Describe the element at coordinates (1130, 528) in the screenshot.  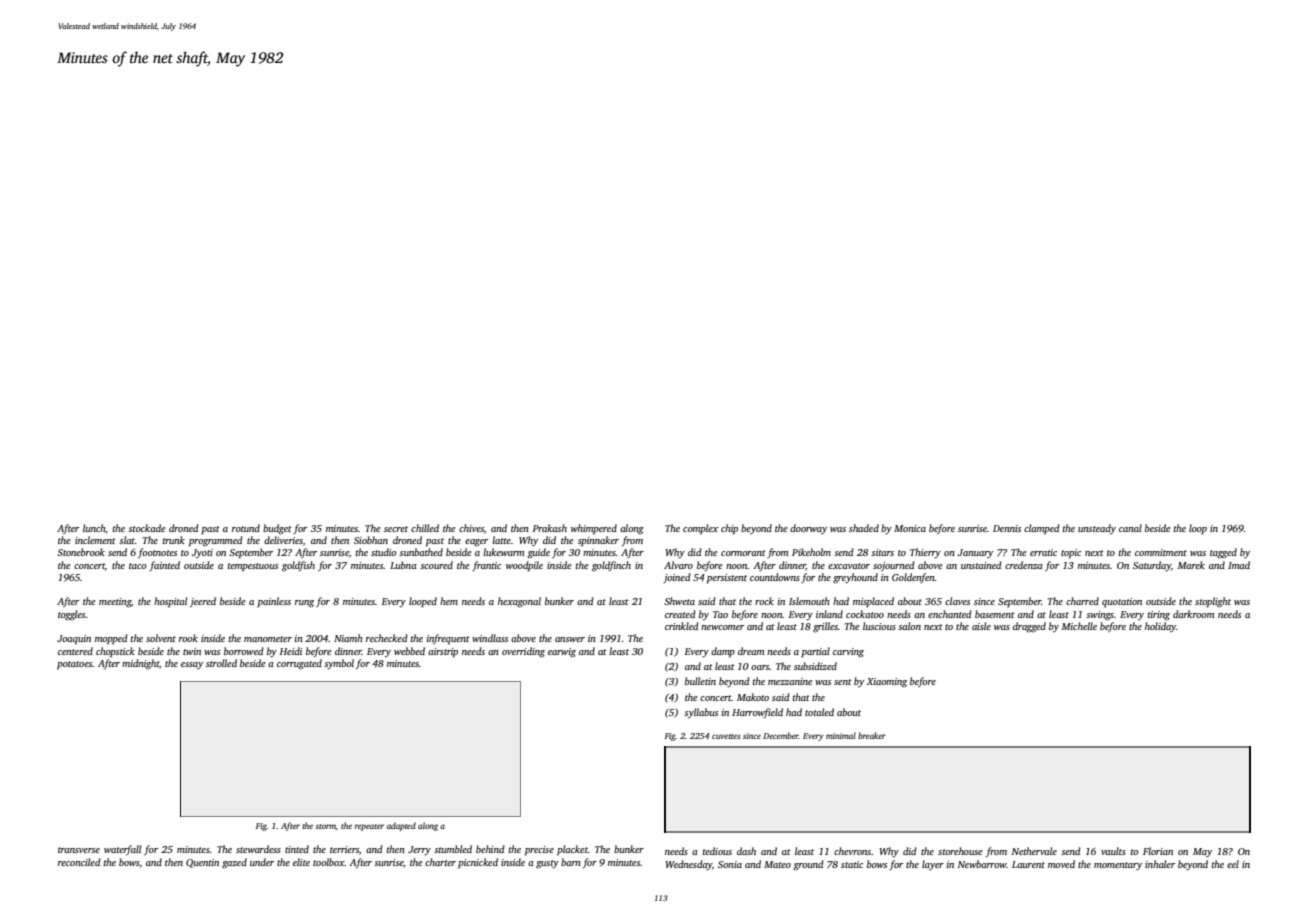
I see `canal` at that location.
